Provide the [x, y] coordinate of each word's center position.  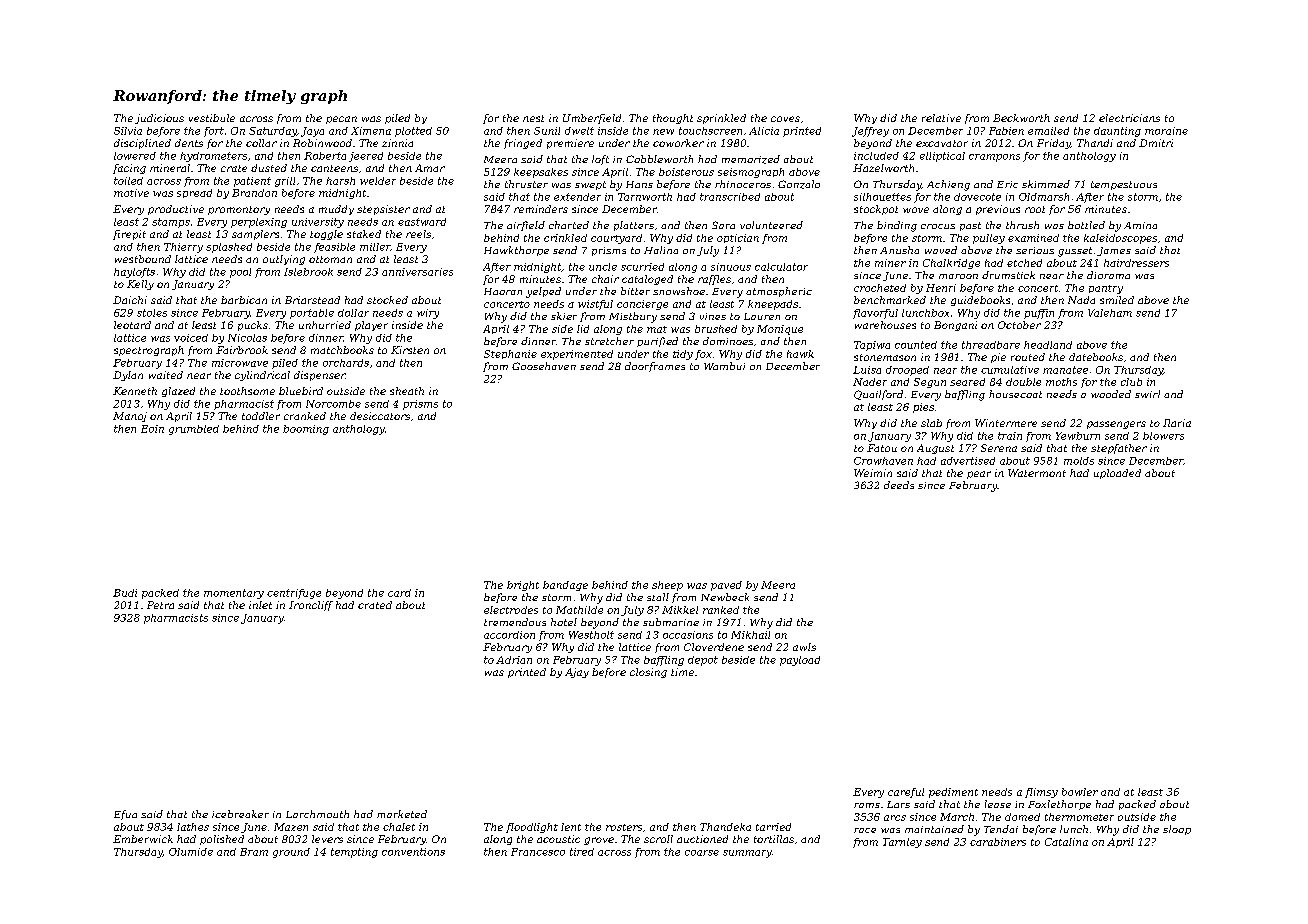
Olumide [191, 852]
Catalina [1066, 842]
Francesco [538, 852]
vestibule [212, 118]
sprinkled [721, 119]
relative [941, 118]
